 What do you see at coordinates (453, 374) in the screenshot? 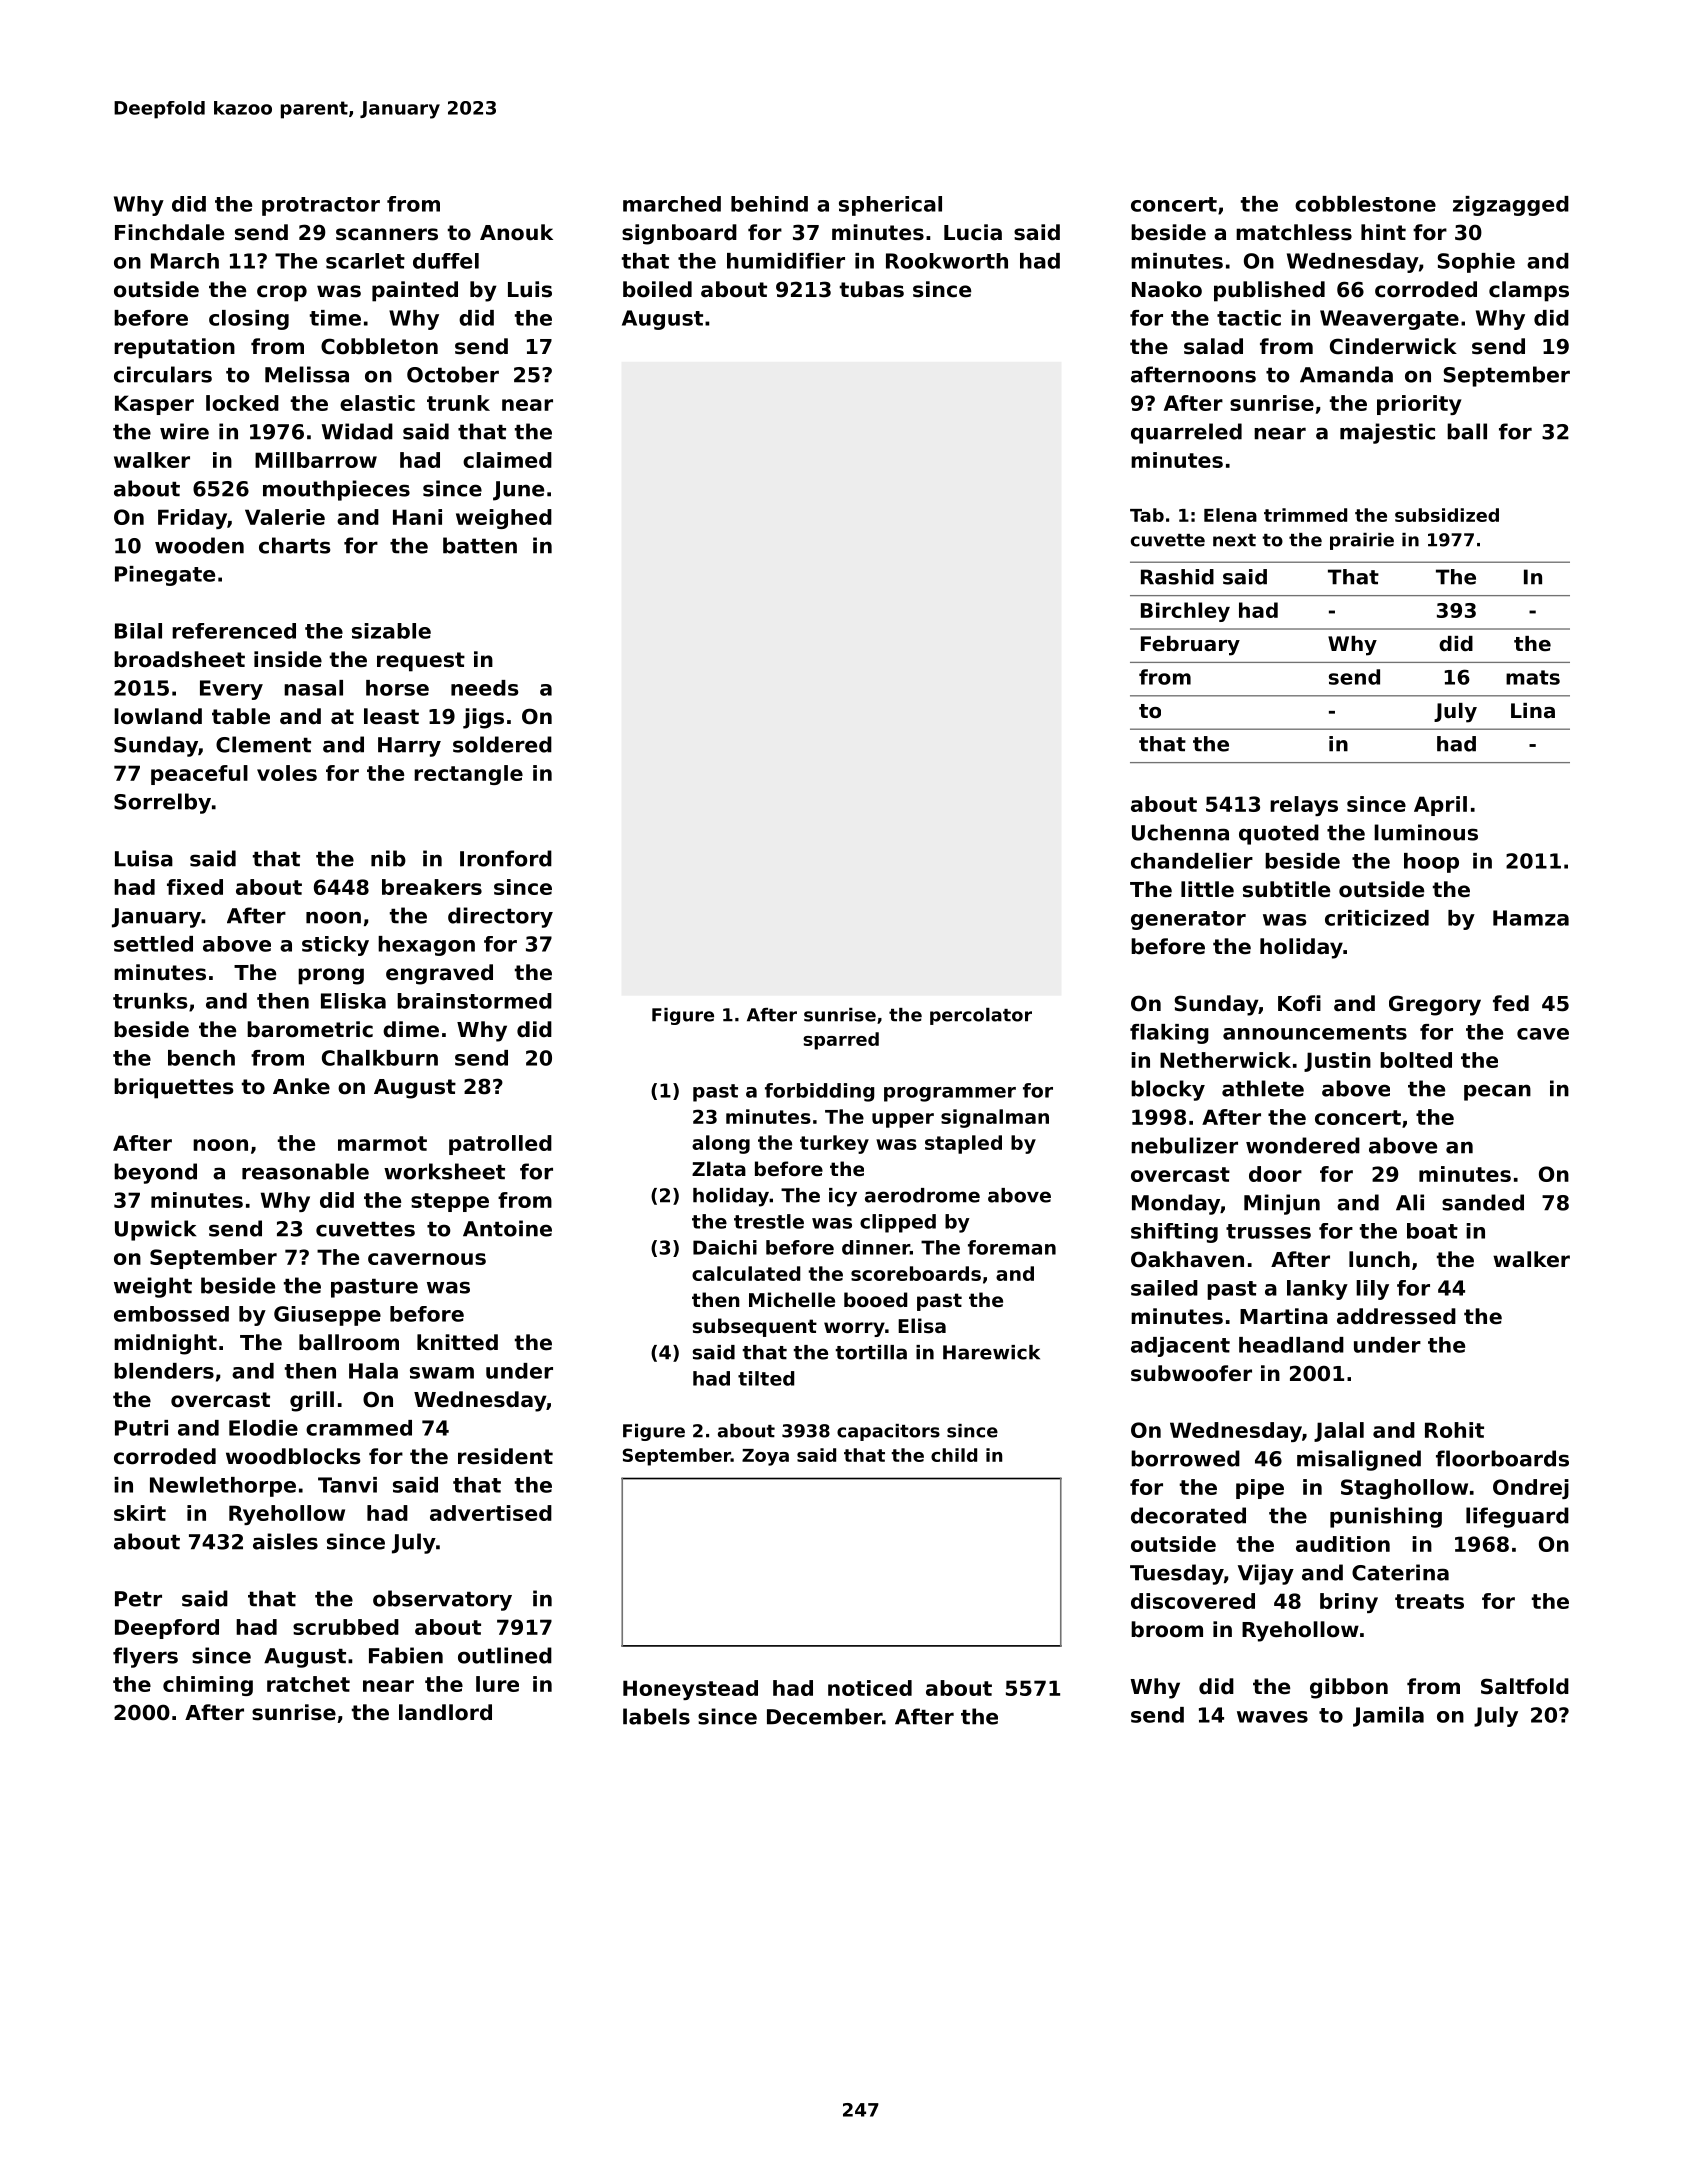
I see `October` at bounding box center [453, 374].
